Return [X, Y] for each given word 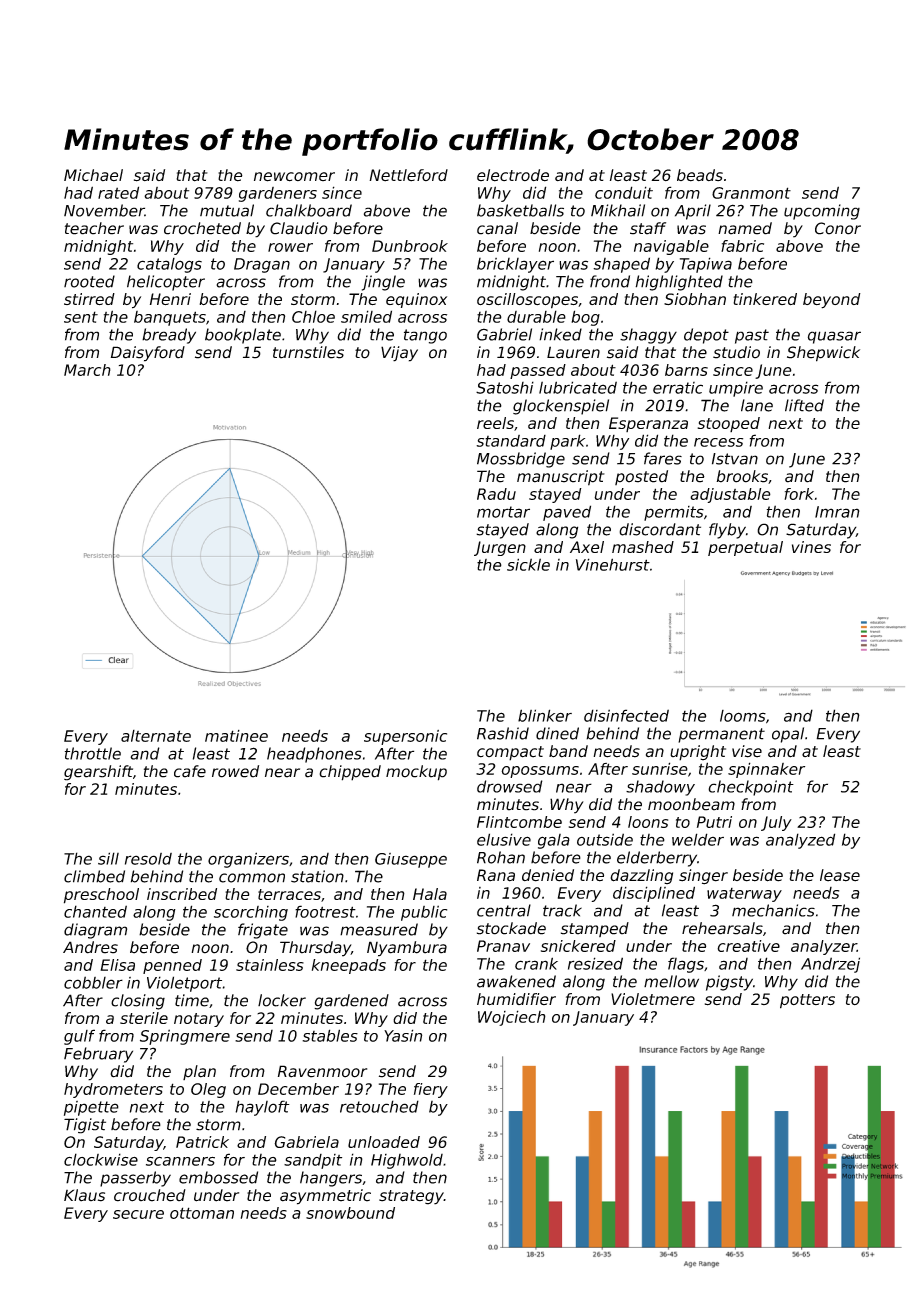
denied [548, 875]
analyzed [800, 841]
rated [118, 192]
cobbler [93, 982]
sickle [528, 564]
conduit [624, 192]
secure [138, 1214]
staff [648, 228]
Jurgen [500, 548]
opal [788, 735]
